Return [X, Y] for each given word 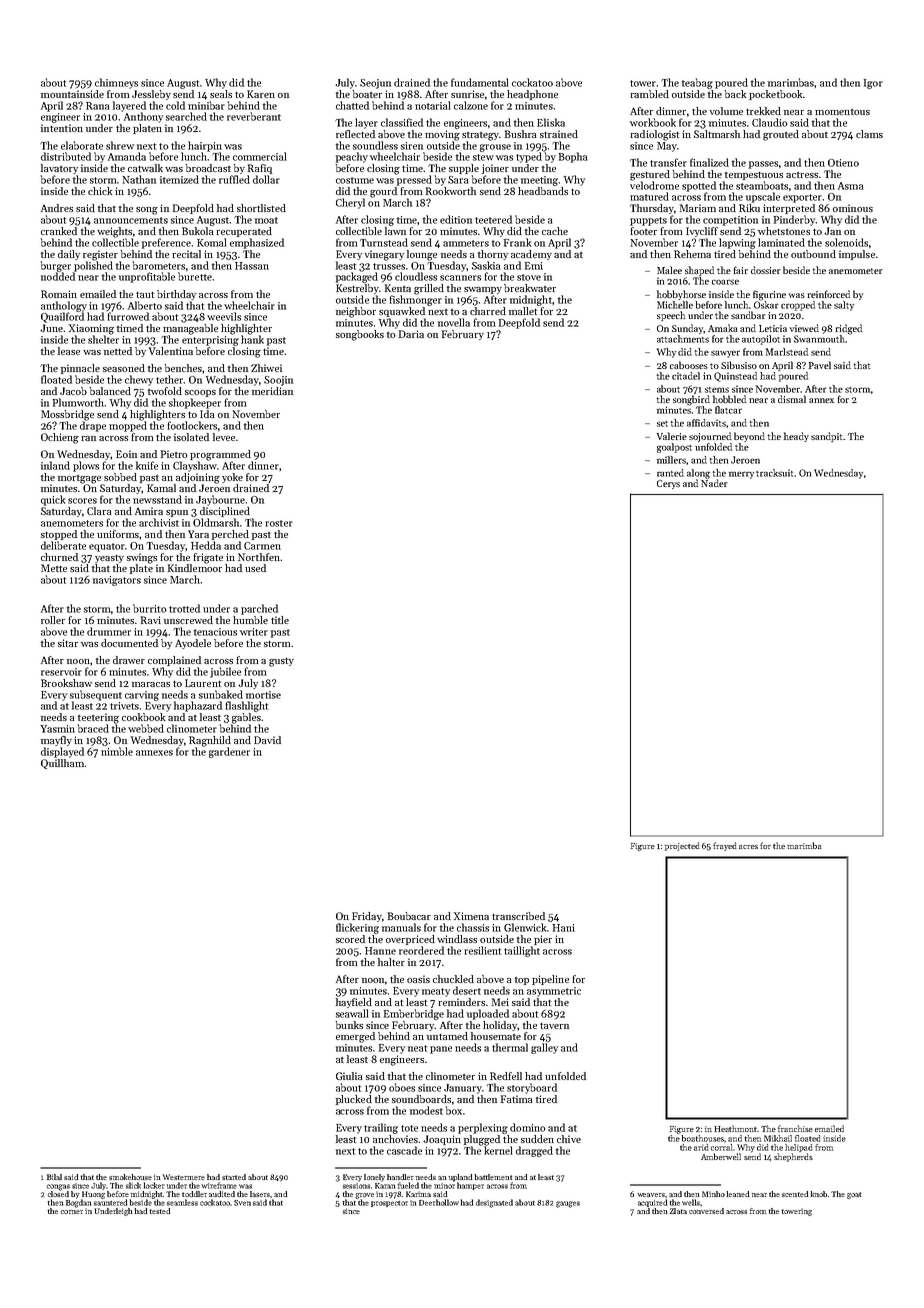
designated [494, 1203]
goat [854, 1195]
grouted [781, 135]
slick [133, 1185]
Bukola [198, 231]
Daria [411, 334]
